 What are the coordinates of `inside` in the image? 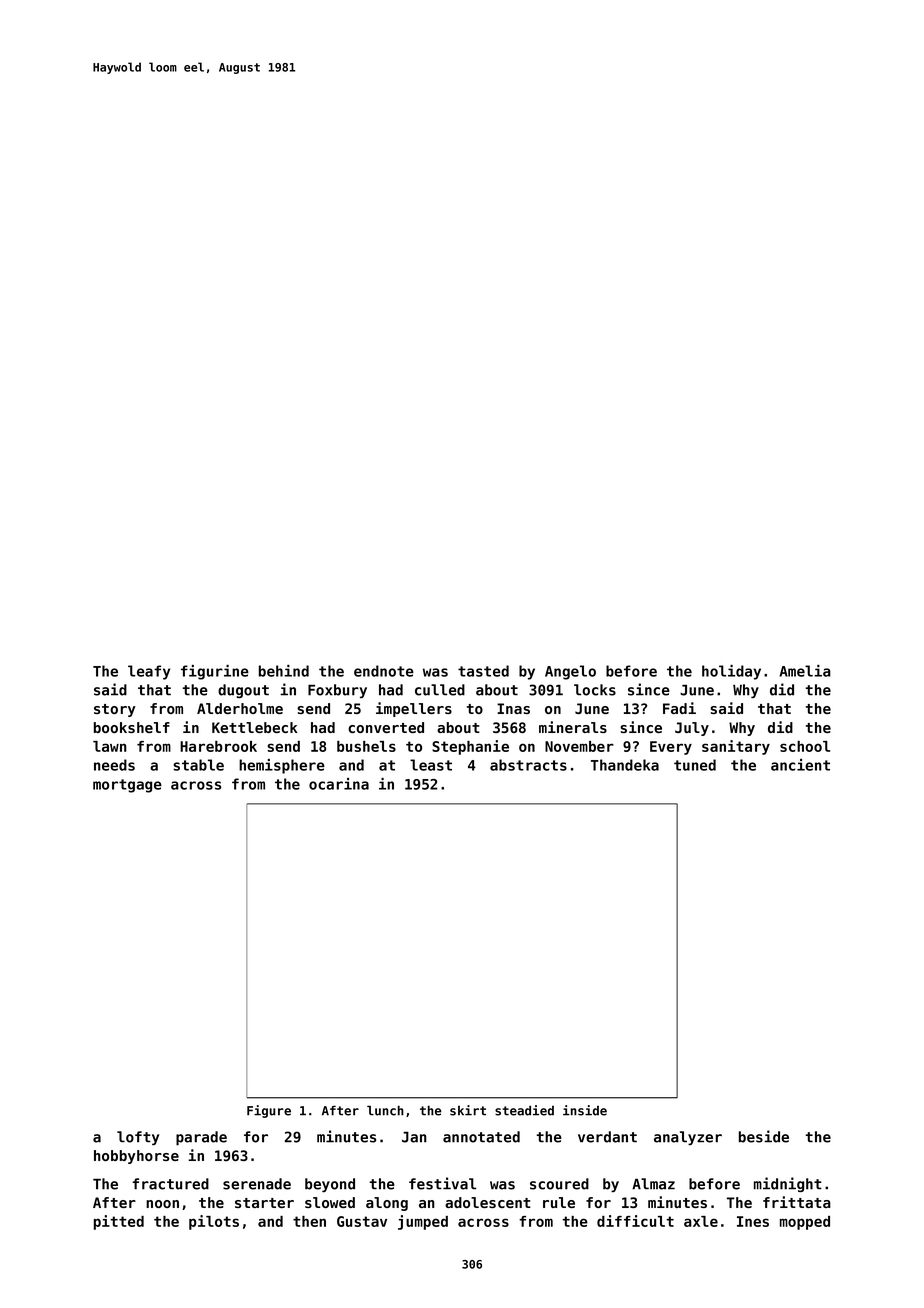 It's located at (585, 1110).
